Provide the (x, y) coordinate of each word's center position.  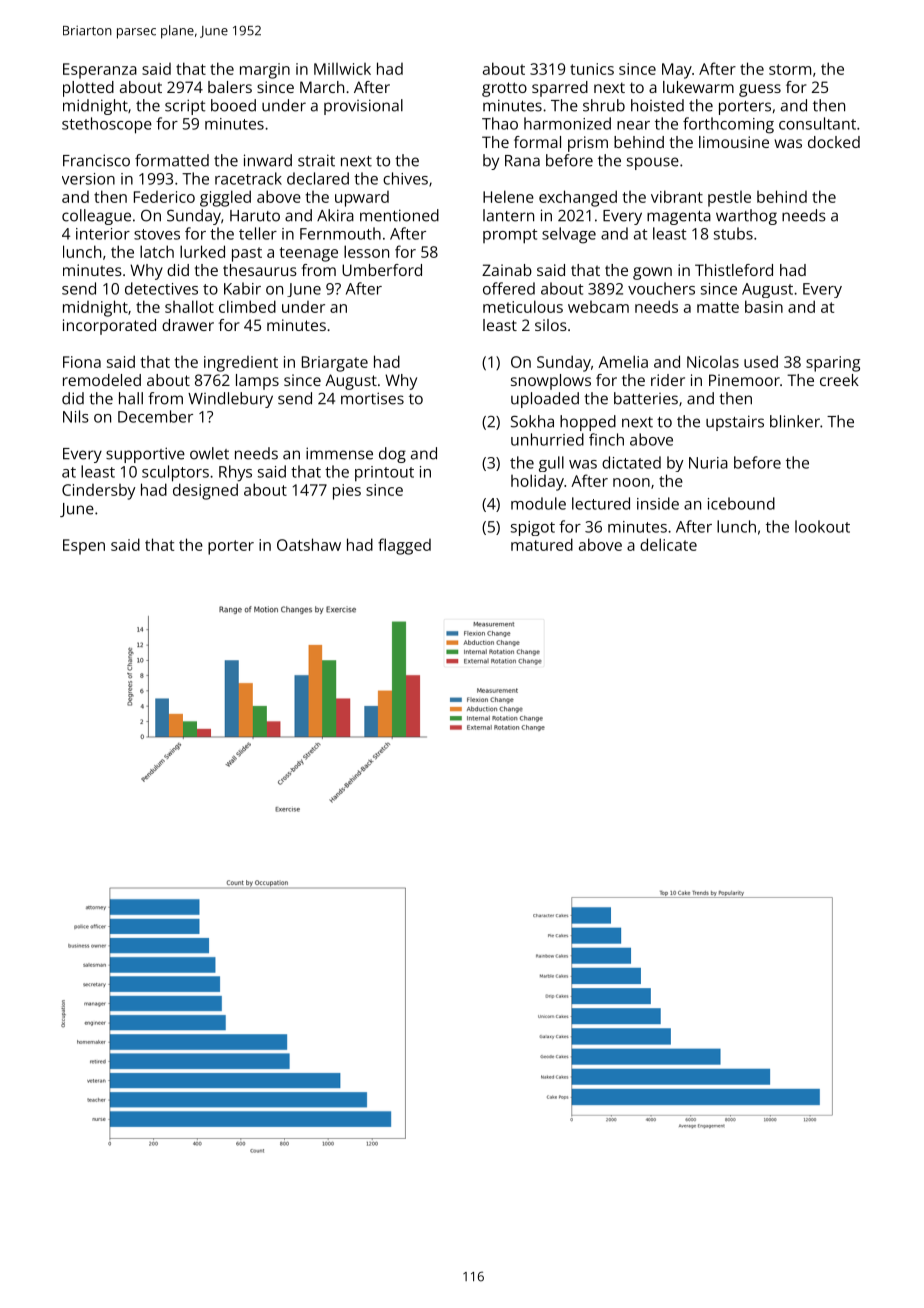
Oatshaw (309, 544)
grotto (504, 89)
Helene (508, 196)
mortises (372, 398)
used (761, 361)
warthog (746, 217)
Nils (76, 416)
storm (790, 69)
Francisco (96, 160)
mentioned (399, 215)
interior (103, 234)
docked (834, 142)
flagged (404, 546)
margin (265, 71)
